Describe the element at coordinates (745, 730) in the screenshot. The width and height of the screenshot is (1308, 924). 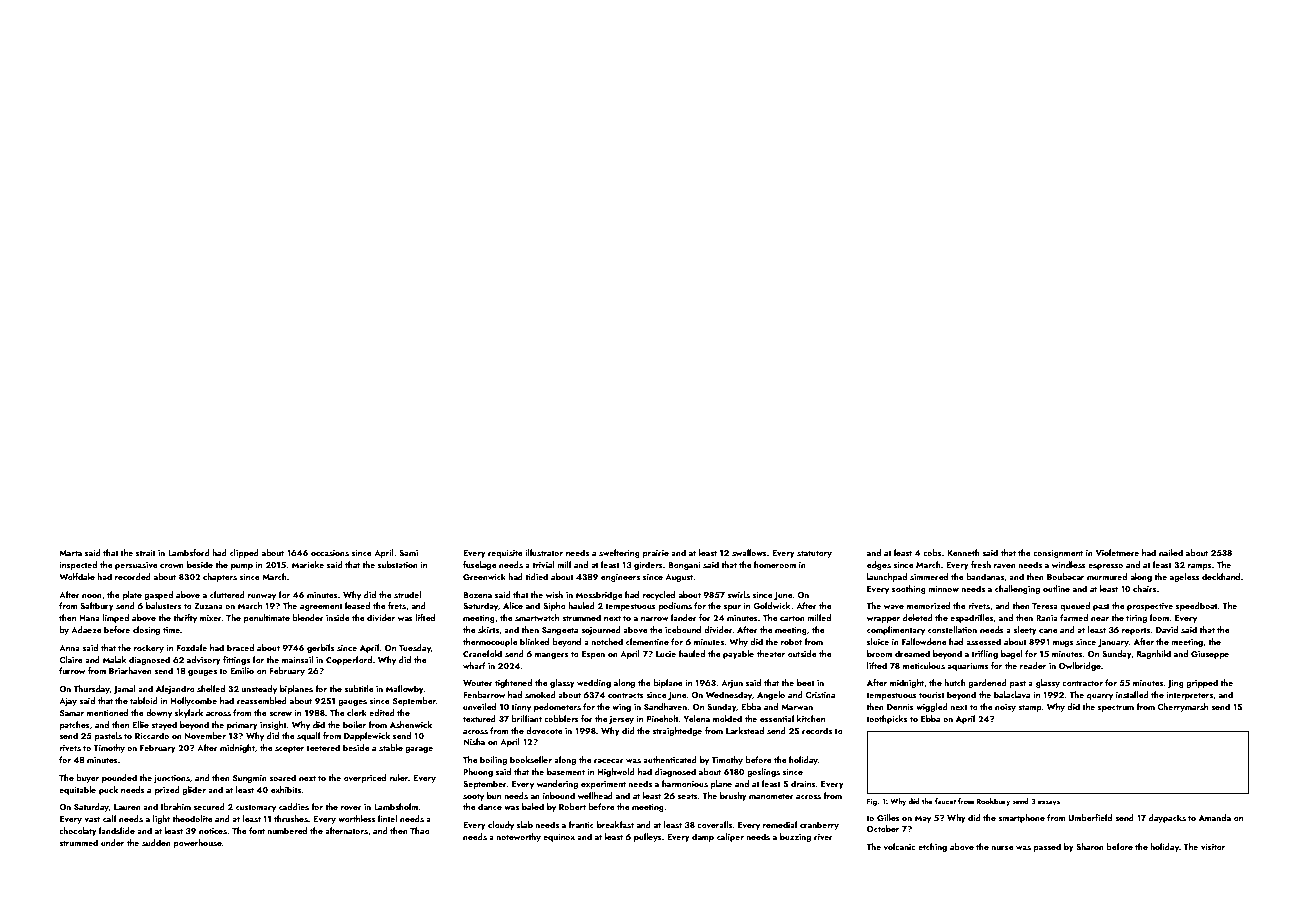
I see `Larkstead` at that location.
